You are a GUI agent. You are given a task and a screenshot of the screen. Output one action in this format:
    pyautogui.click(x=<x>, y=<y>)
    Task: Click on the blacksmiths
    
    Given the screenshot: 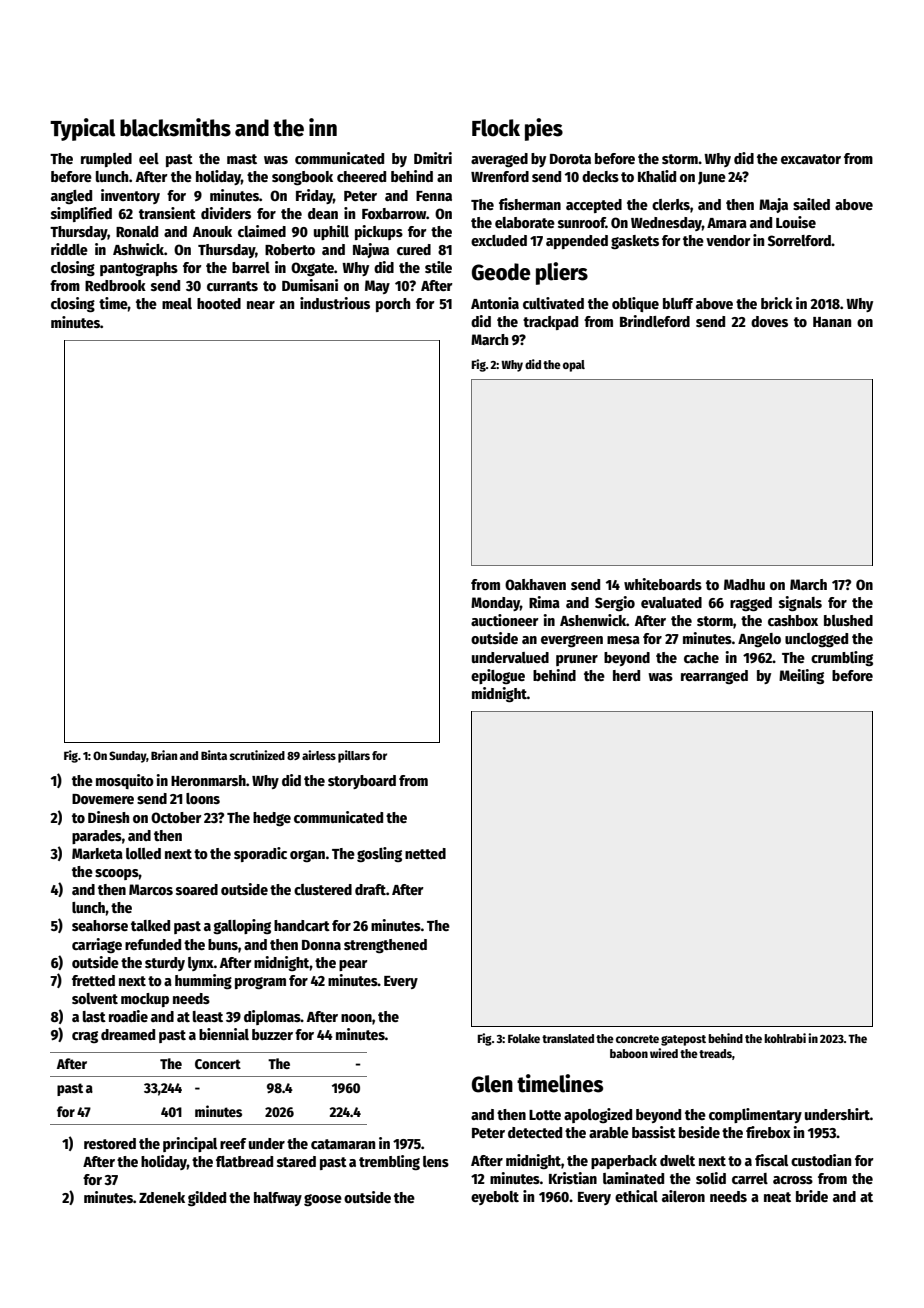 What is the action you would take?
    pyautogui.click(x=175, y=127)
